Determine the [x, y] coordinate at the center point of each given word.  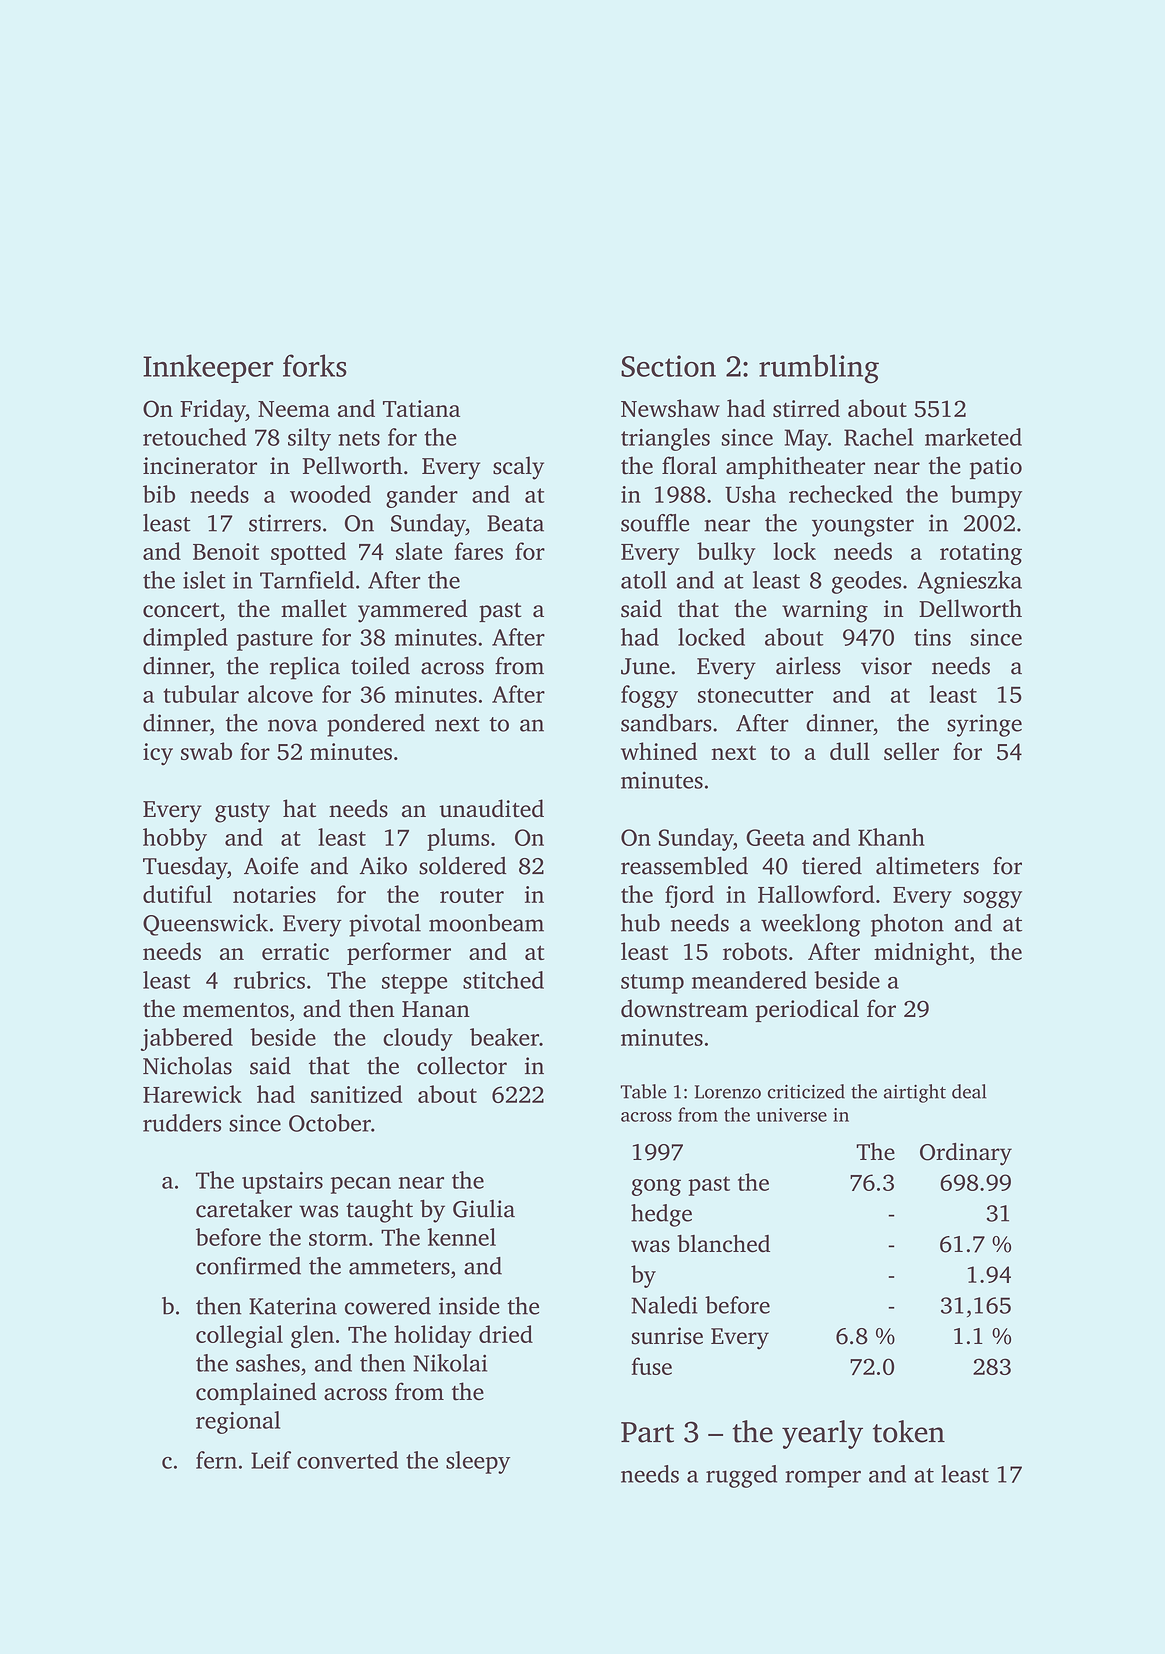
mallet [314, 608]
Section [668, 366]
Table [643, 1091]
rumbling [819, 369]
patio [996, 468]
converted [347, 1460]
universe [791, 1115]
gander [422, 496]
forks [315, 365]
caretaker [244, 1208]
